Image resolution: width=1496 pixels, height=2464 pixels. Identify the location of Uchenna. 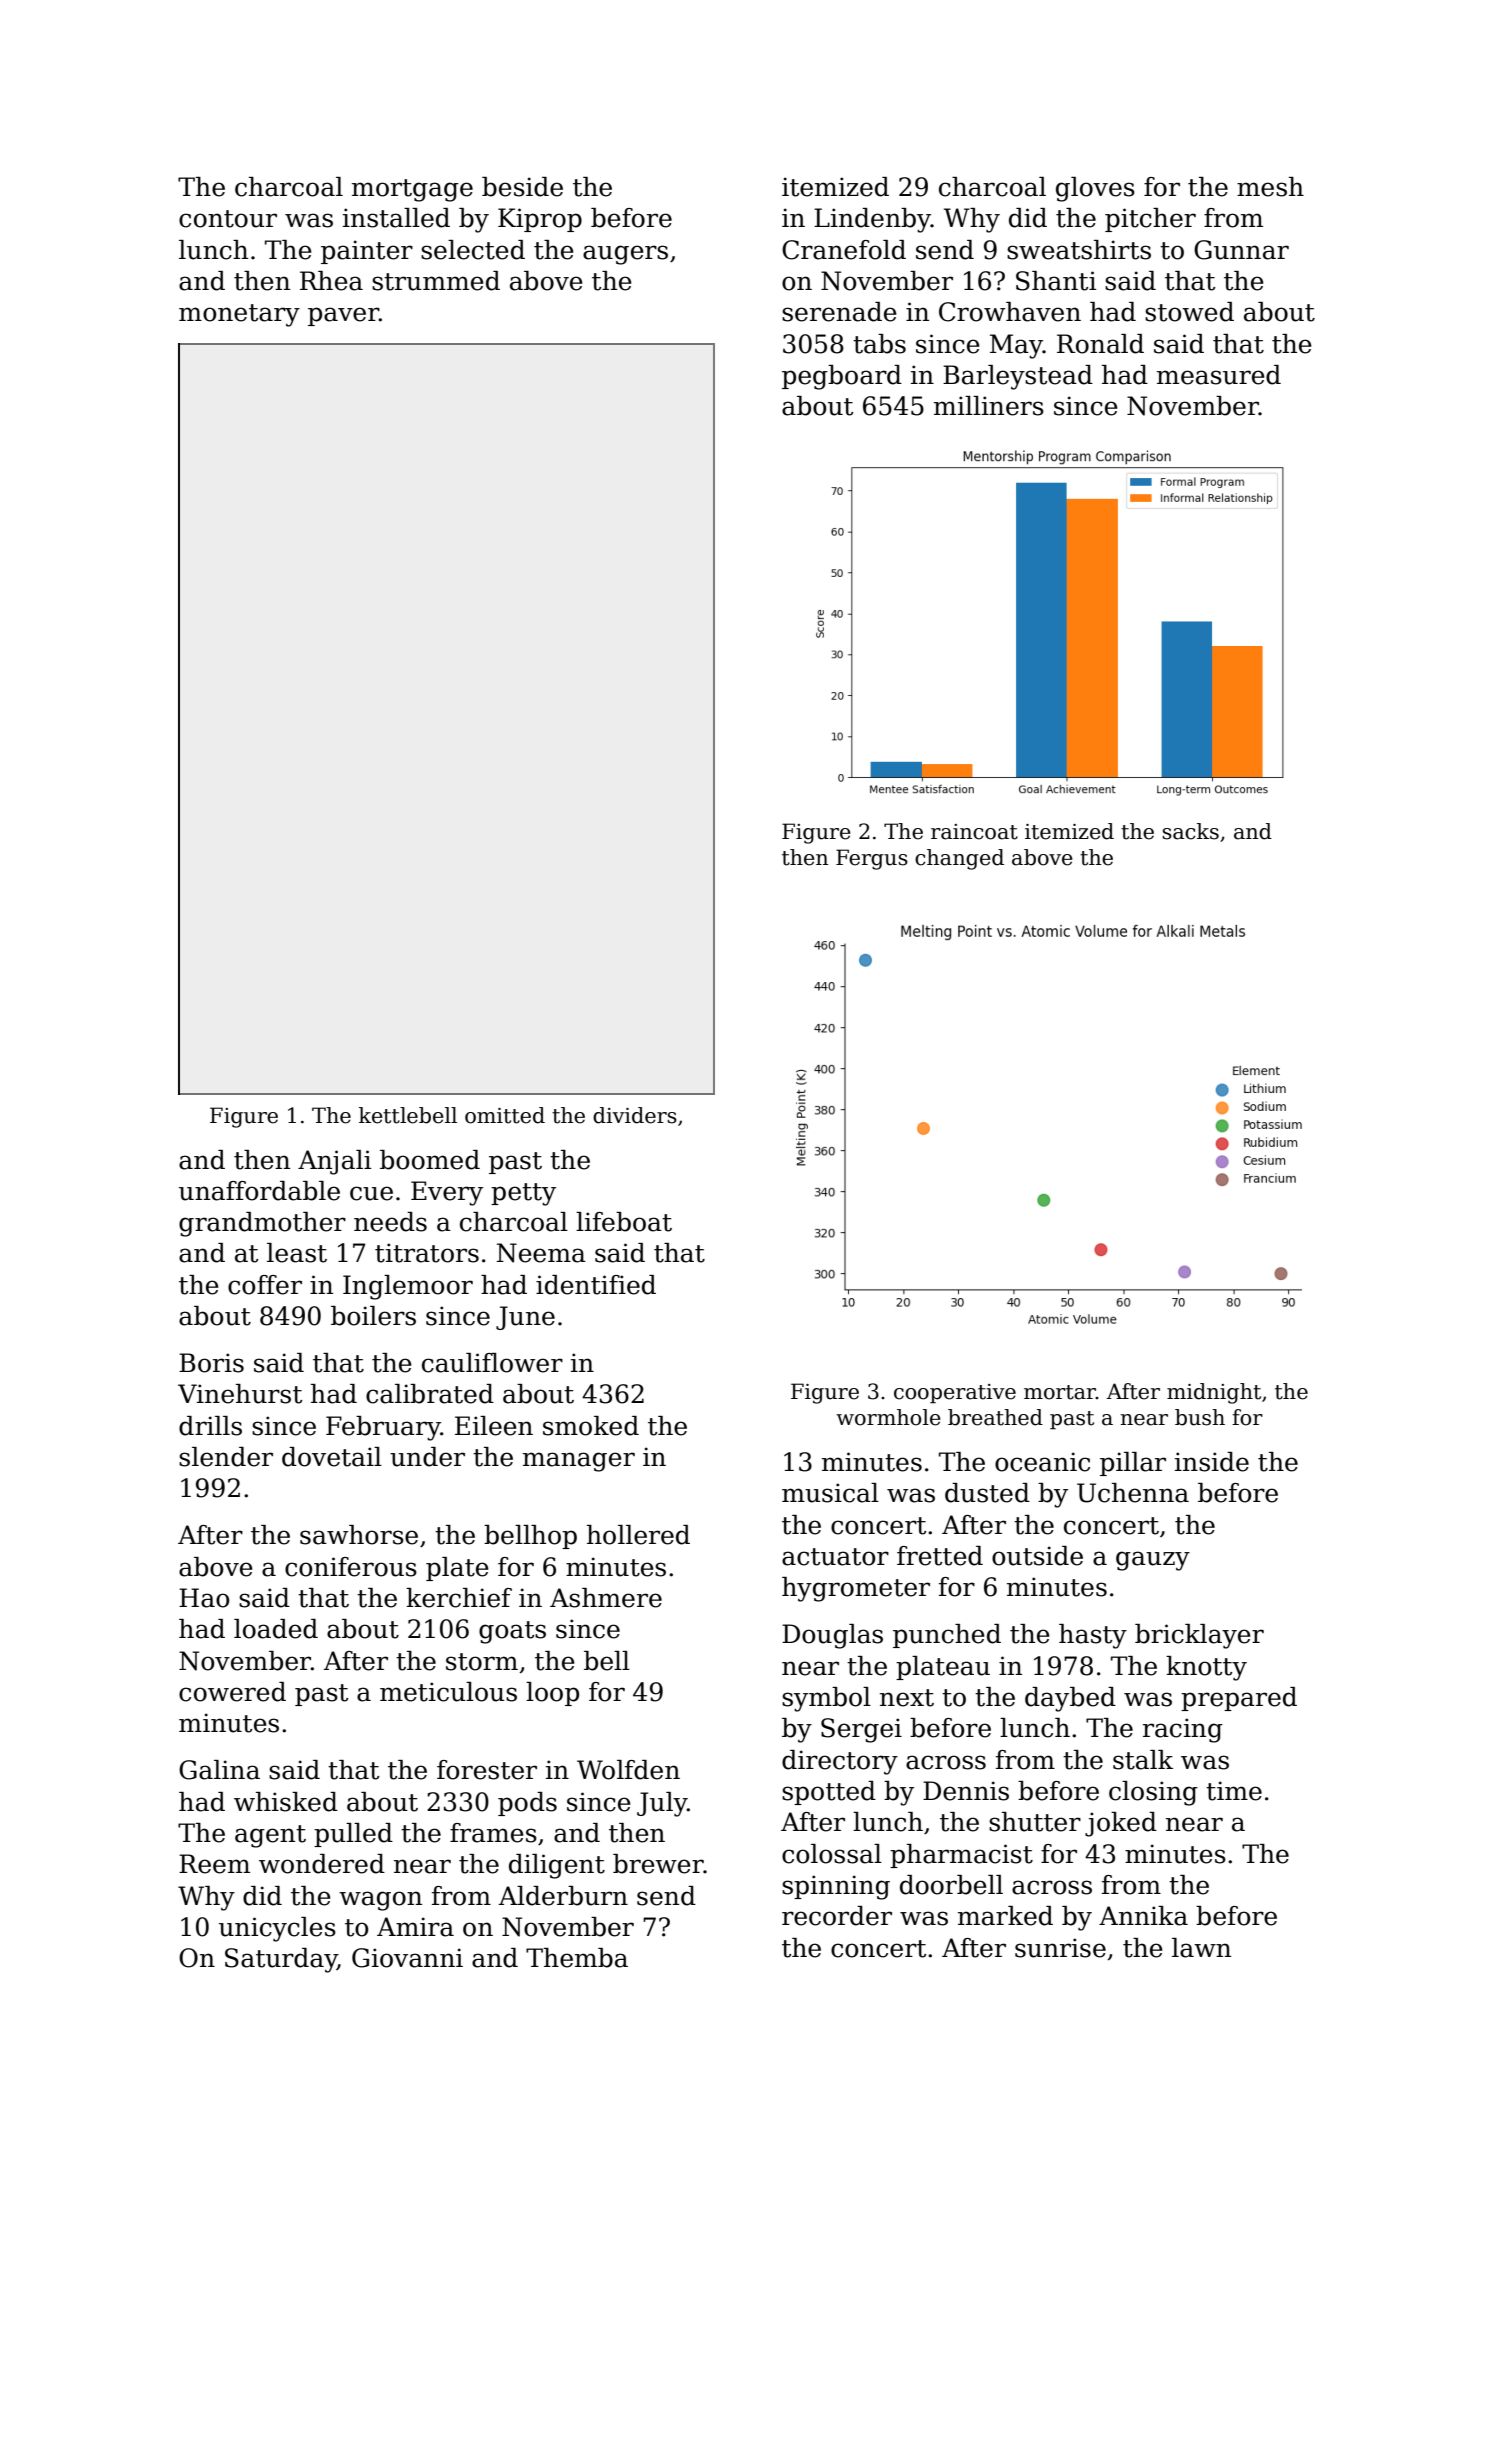
(1133, 1493).
